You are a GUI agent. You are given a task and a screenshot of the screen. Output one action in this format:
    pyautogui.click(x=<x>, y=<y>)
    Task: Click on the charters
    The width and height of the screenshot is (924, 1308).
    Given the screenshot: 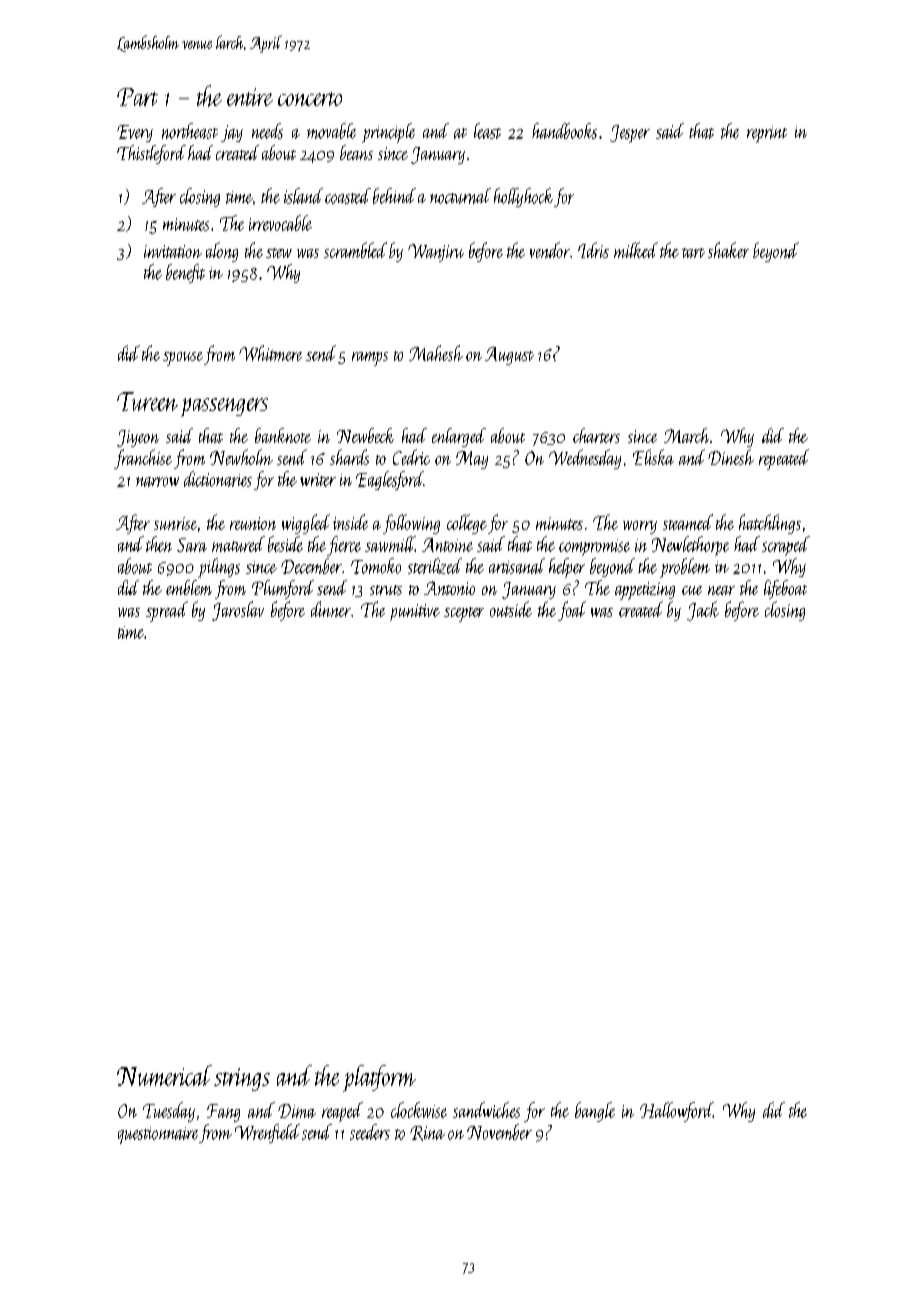 What is the action you would take?
    pyautogui.click(x=596, y=435)
